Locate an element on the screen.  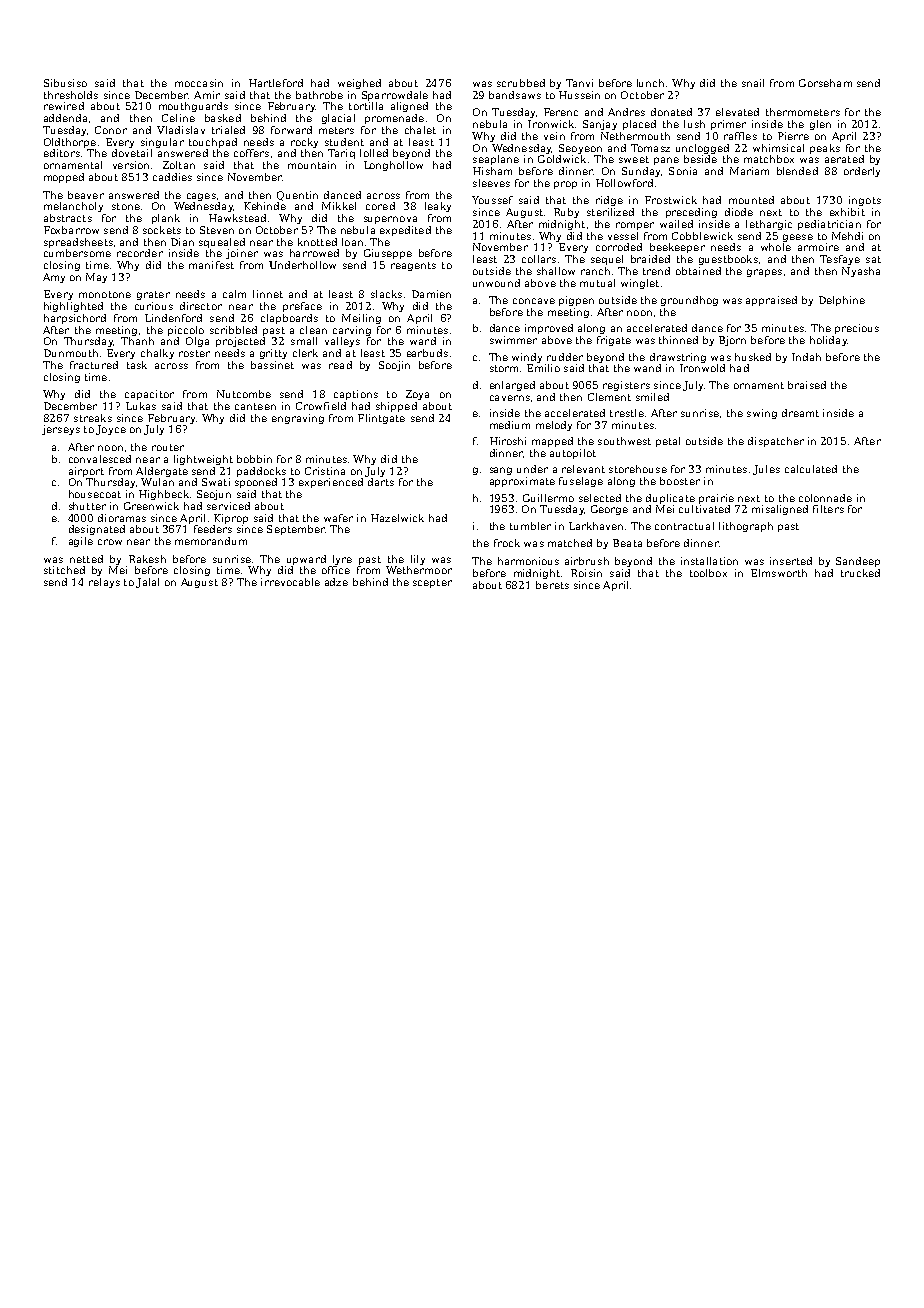
trucked is located at coordinates (860, 573).
